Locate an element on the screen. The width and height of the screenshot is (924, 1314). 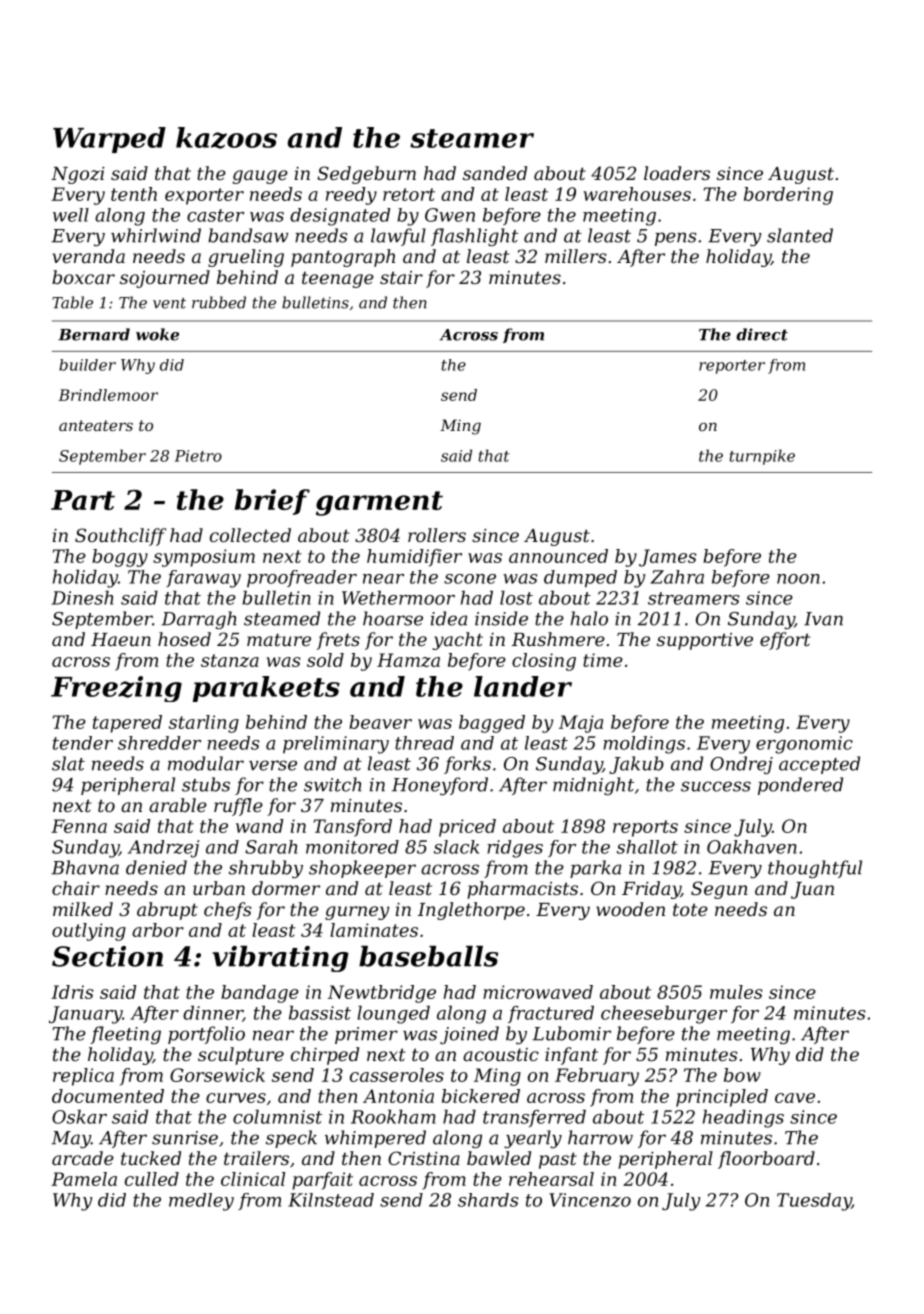
bordering is located at coordinates (788, 196).
